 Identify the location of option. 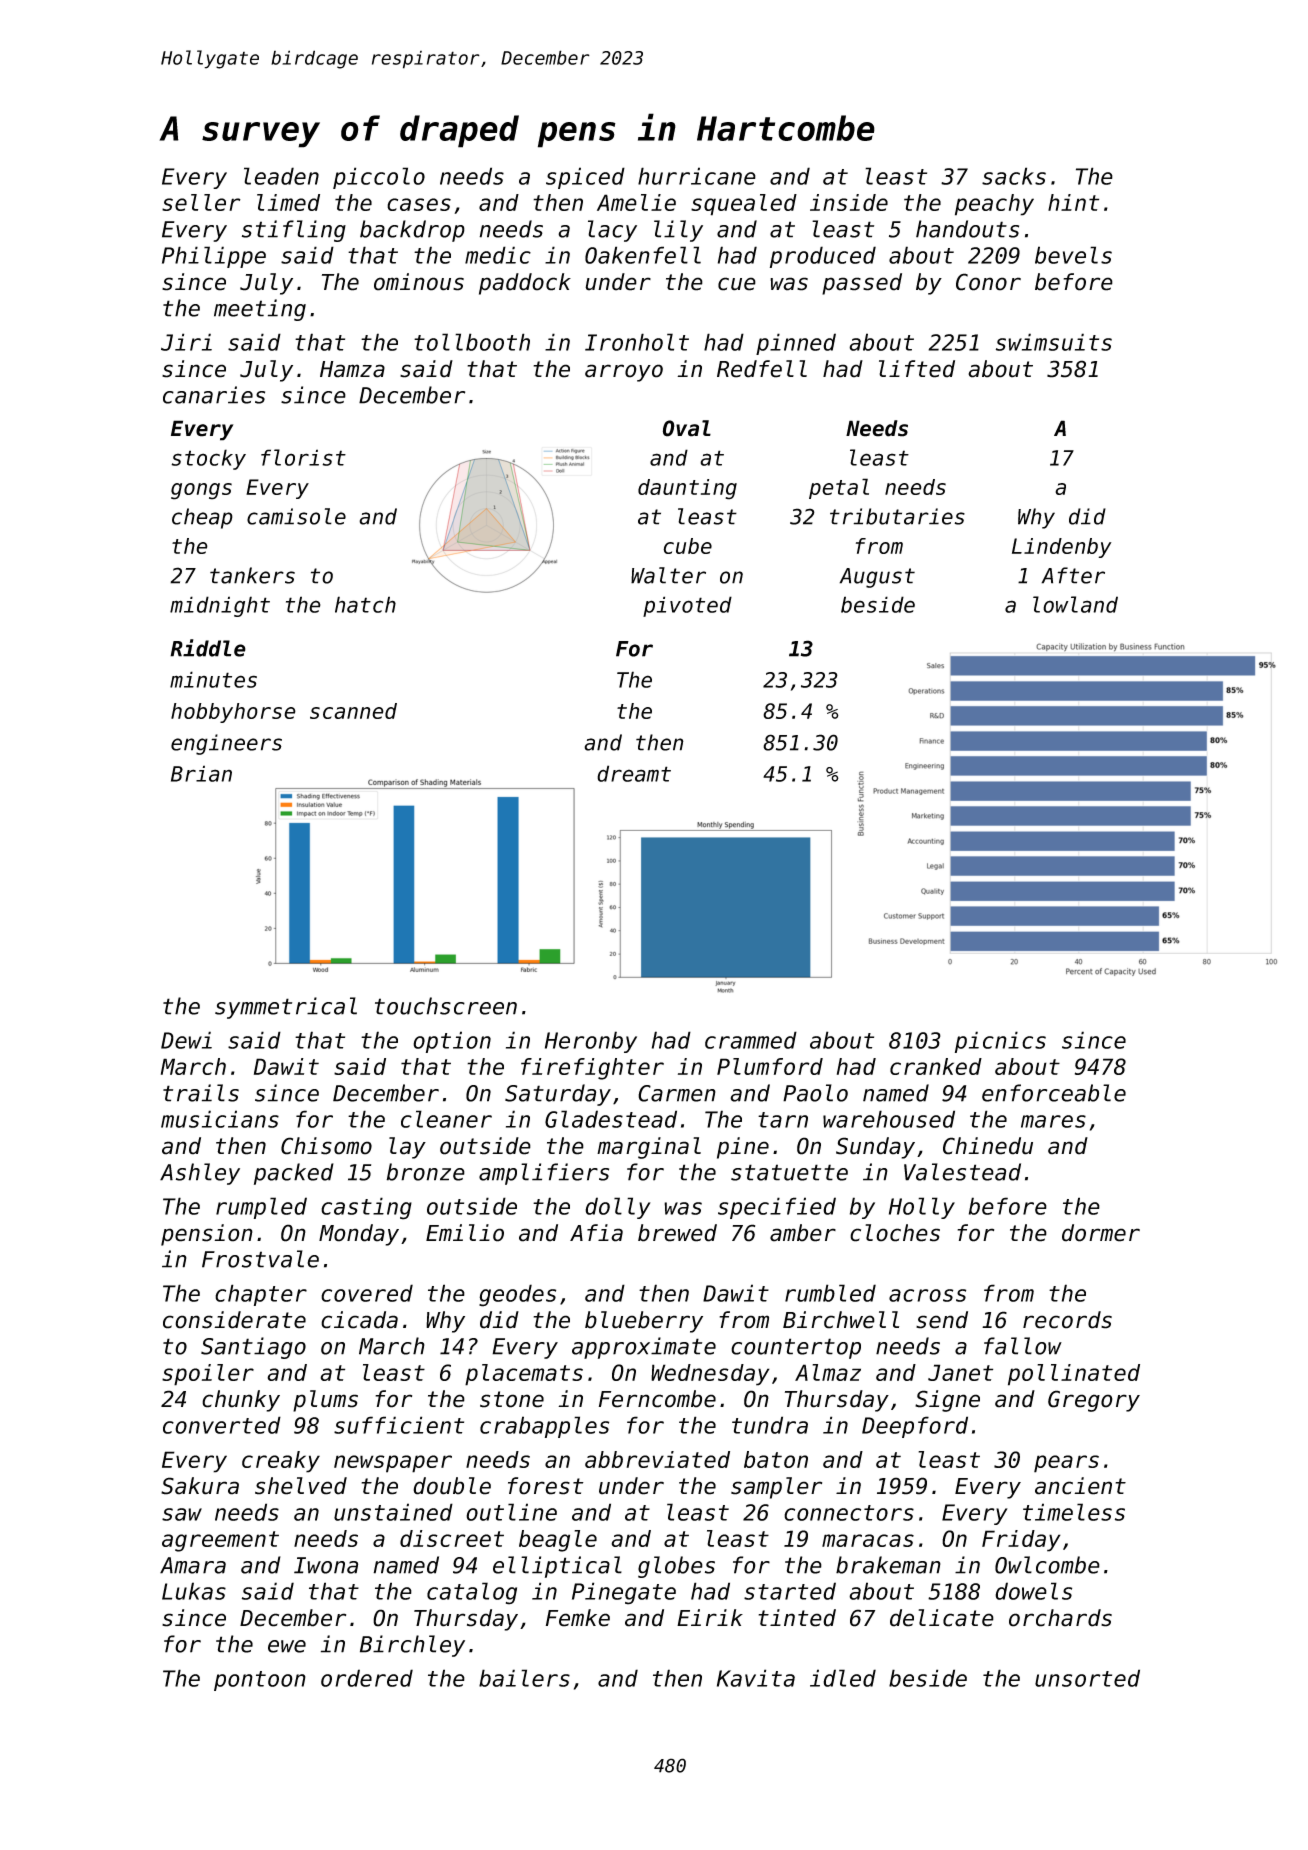
(452, 1042).
